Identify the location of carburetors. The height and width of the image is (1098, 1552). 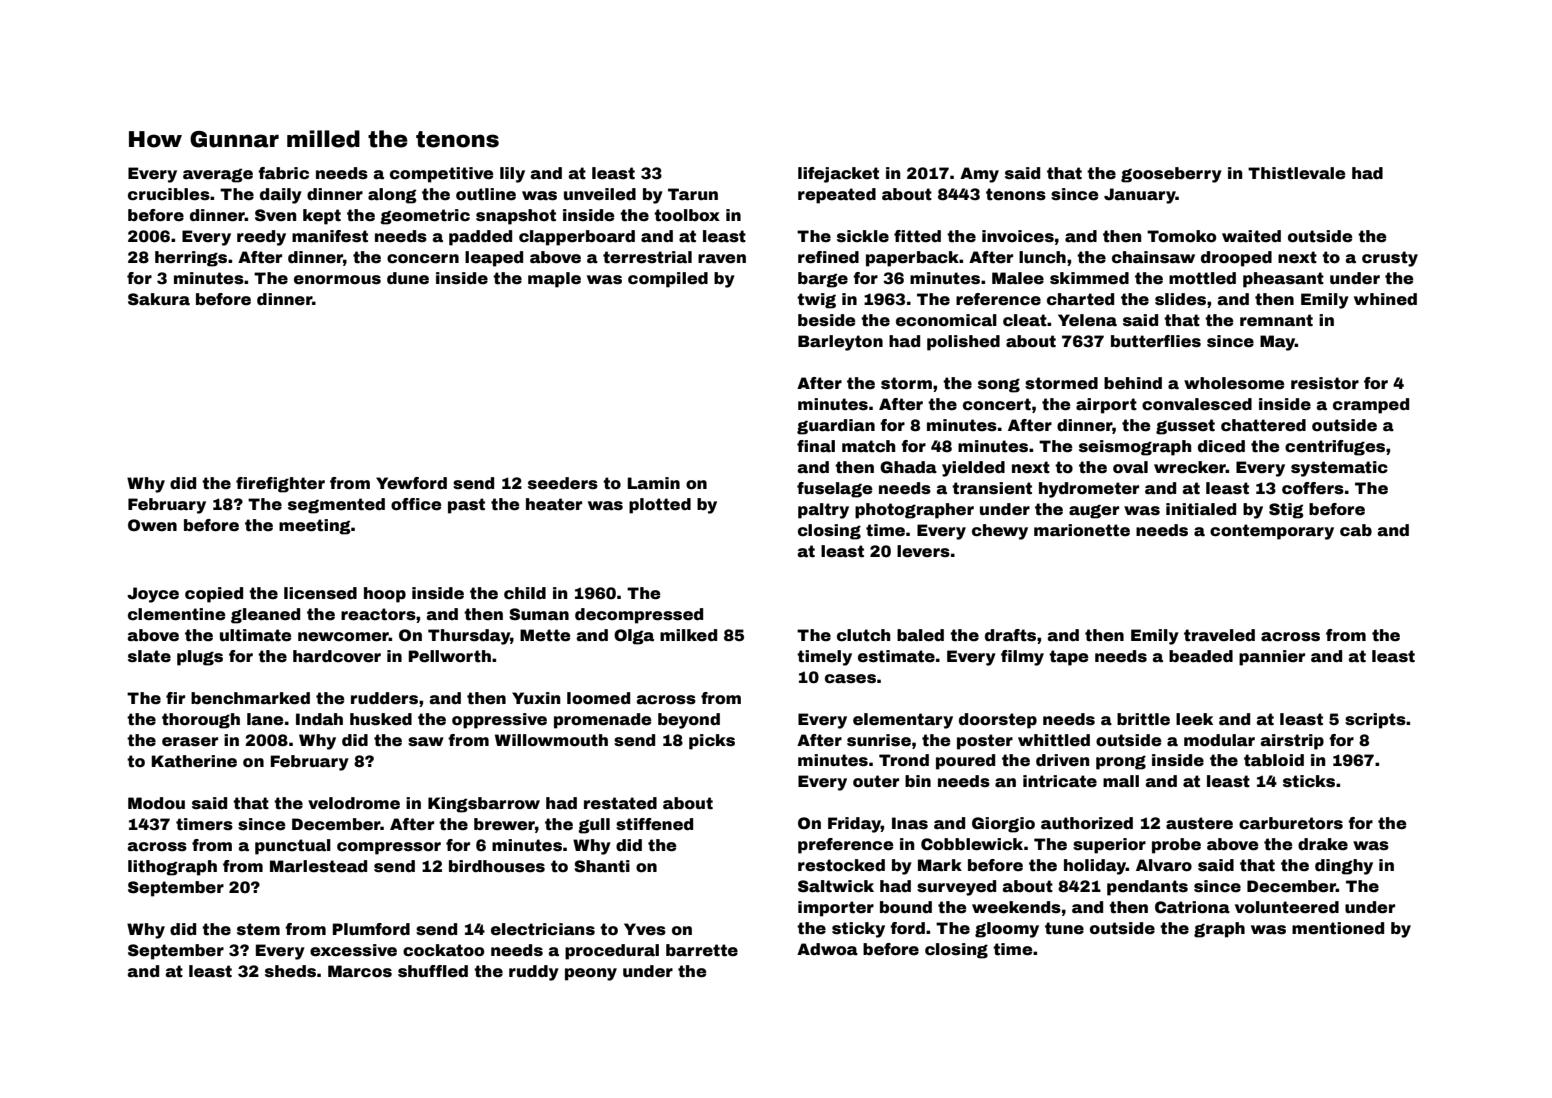
(1291, 823).
